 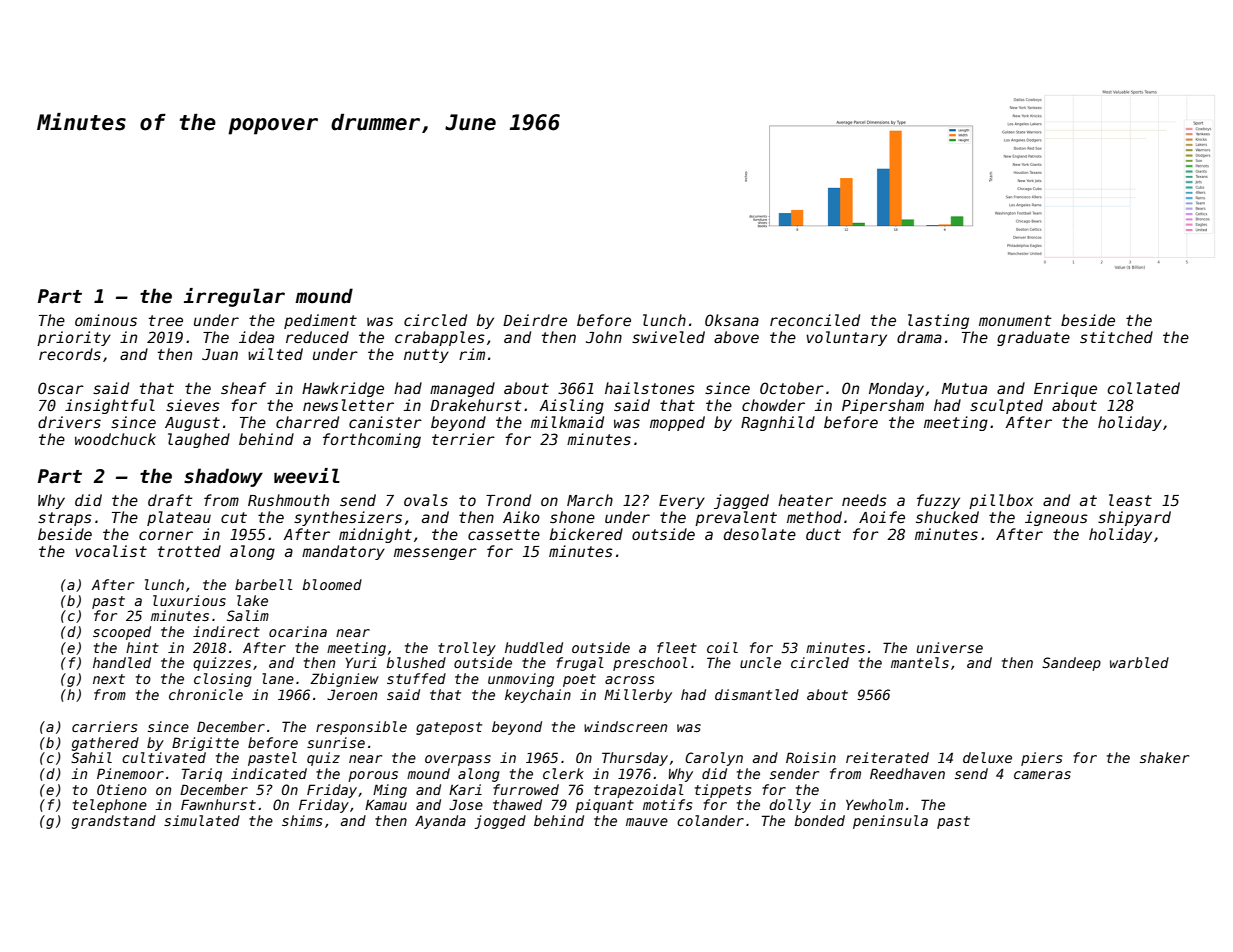 I want to click on Jose, so click(x=466, y=804).
